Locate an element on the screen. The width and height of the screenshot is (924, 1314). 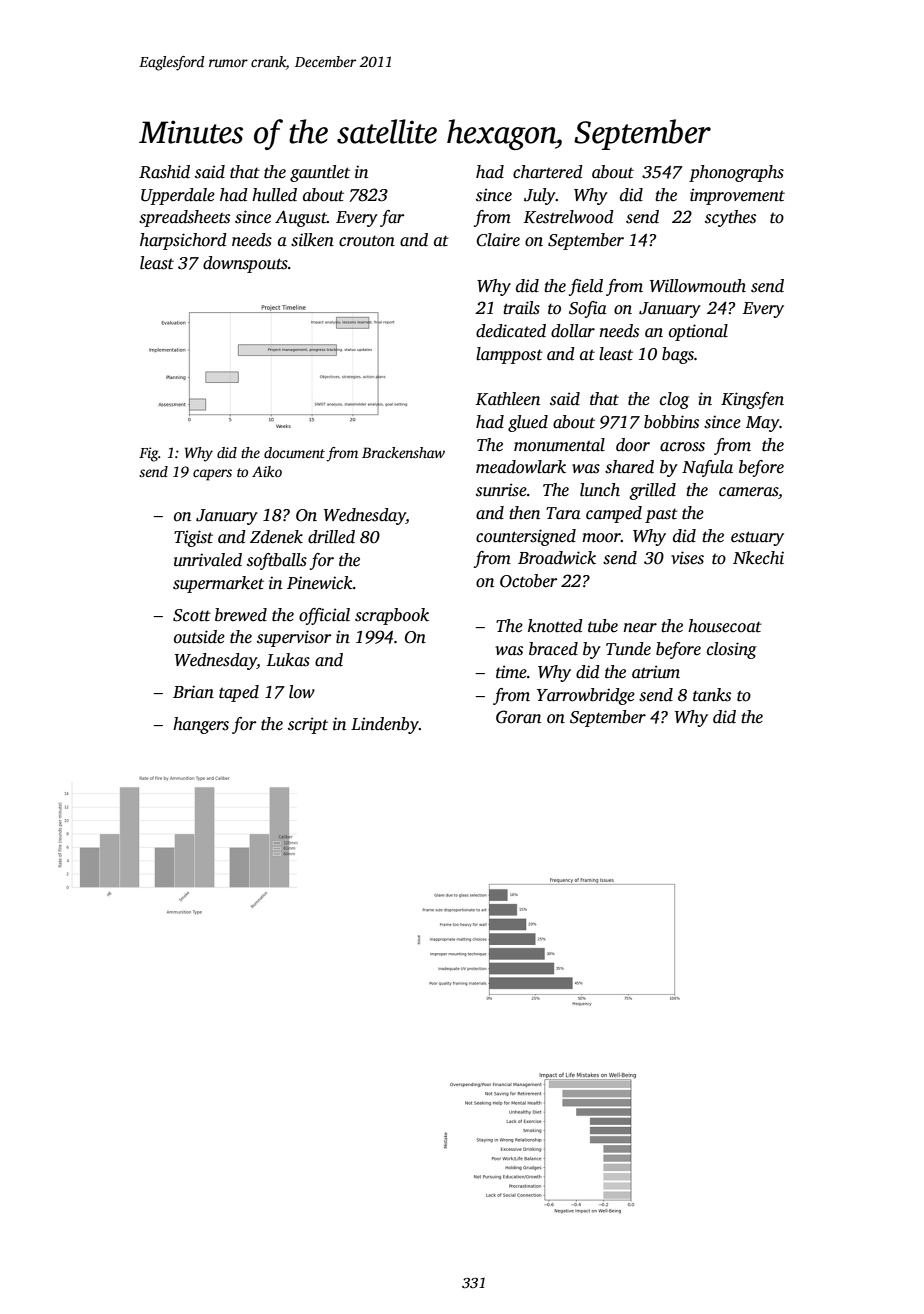
trails is located at coordinates (521, 308).
